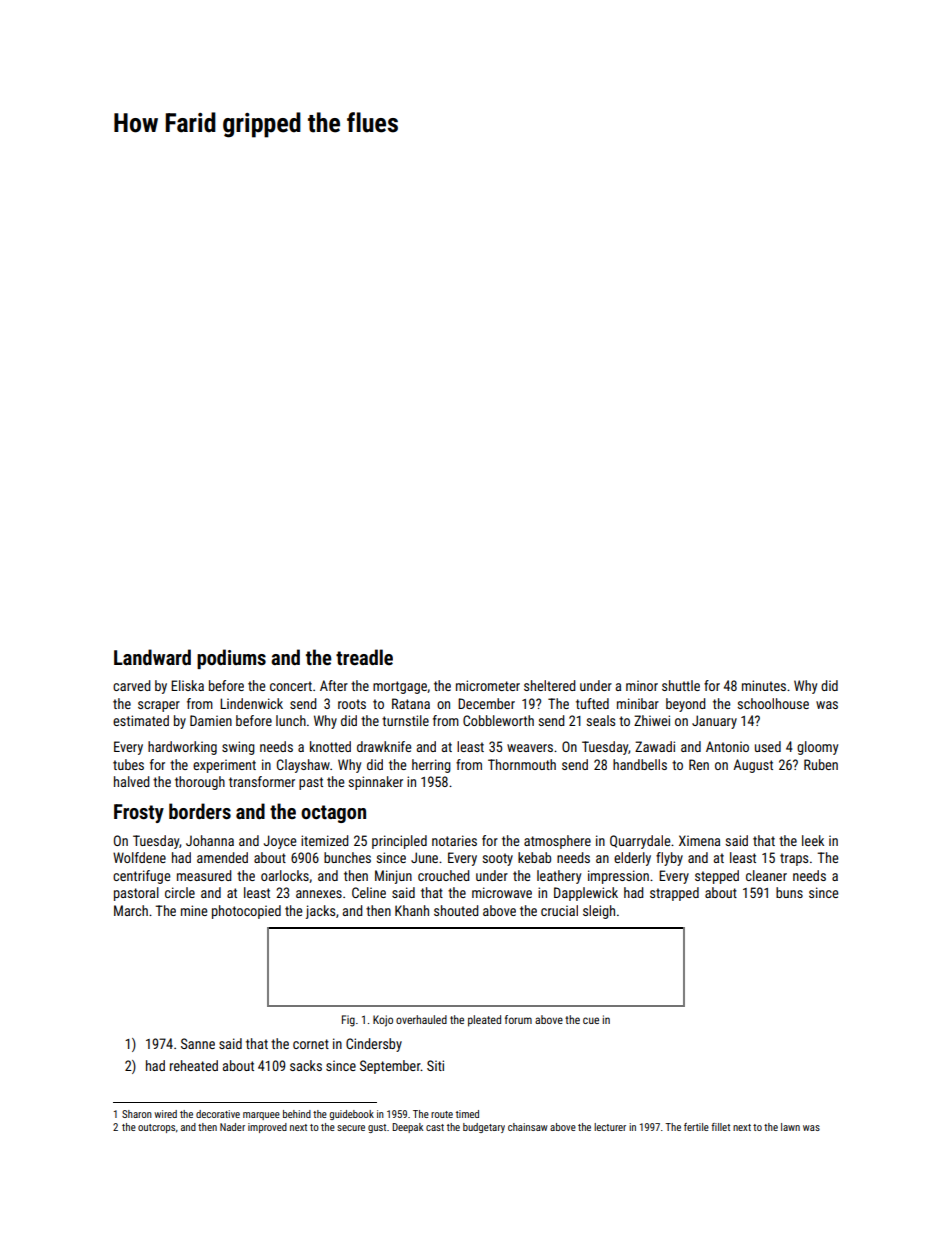  Describe the element at coordinates (454, 840) in the screenshot. I see `notaries` at that location.
